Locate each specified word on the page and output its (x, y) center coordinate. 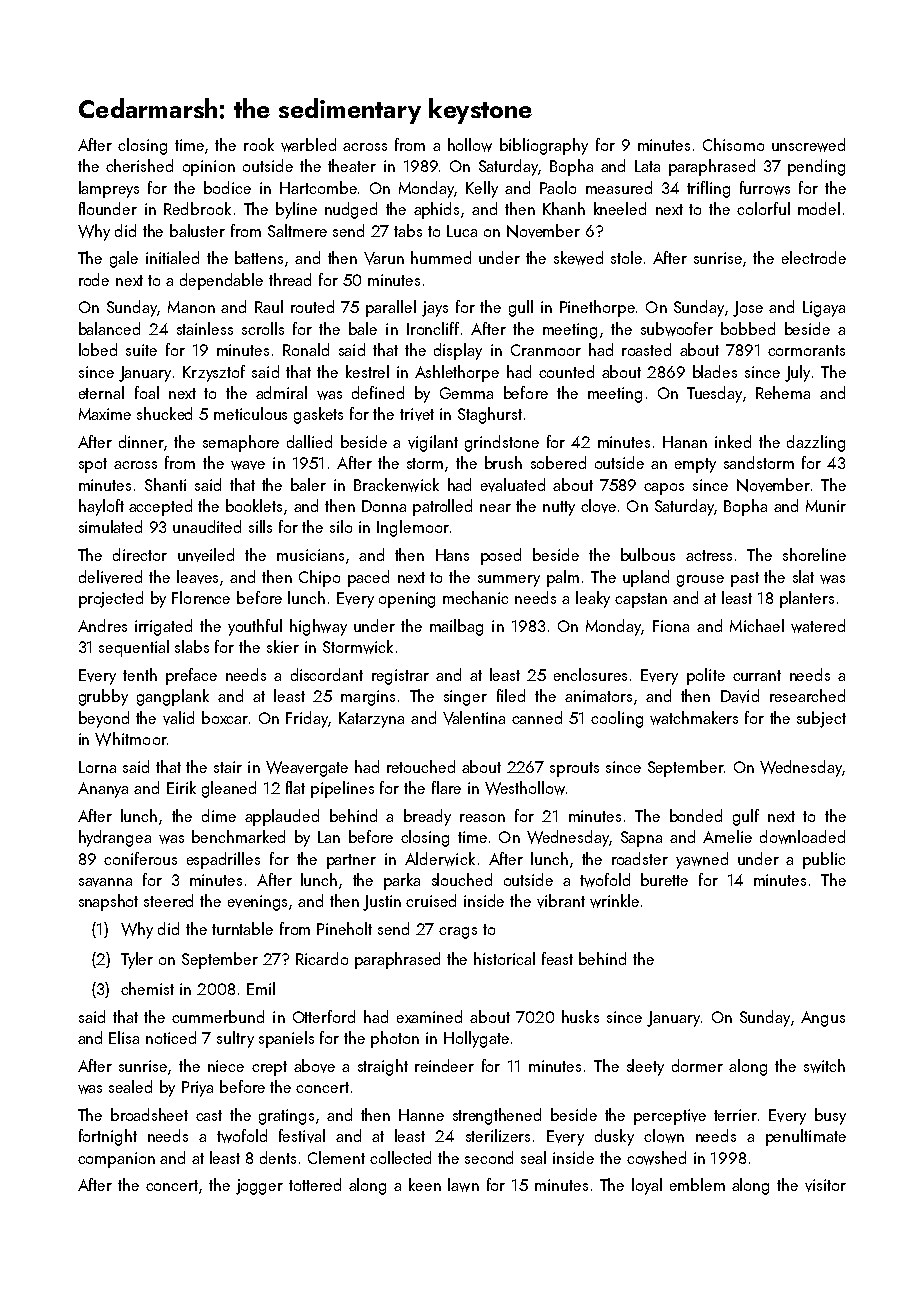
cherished (139, 165)
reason (482, 818)
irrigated (163, 627)
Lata (647, 166)
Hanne (421, 1115)
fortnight (108, 1137)
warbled (308, 145)
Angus (823, 1019)
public (824, 860)
